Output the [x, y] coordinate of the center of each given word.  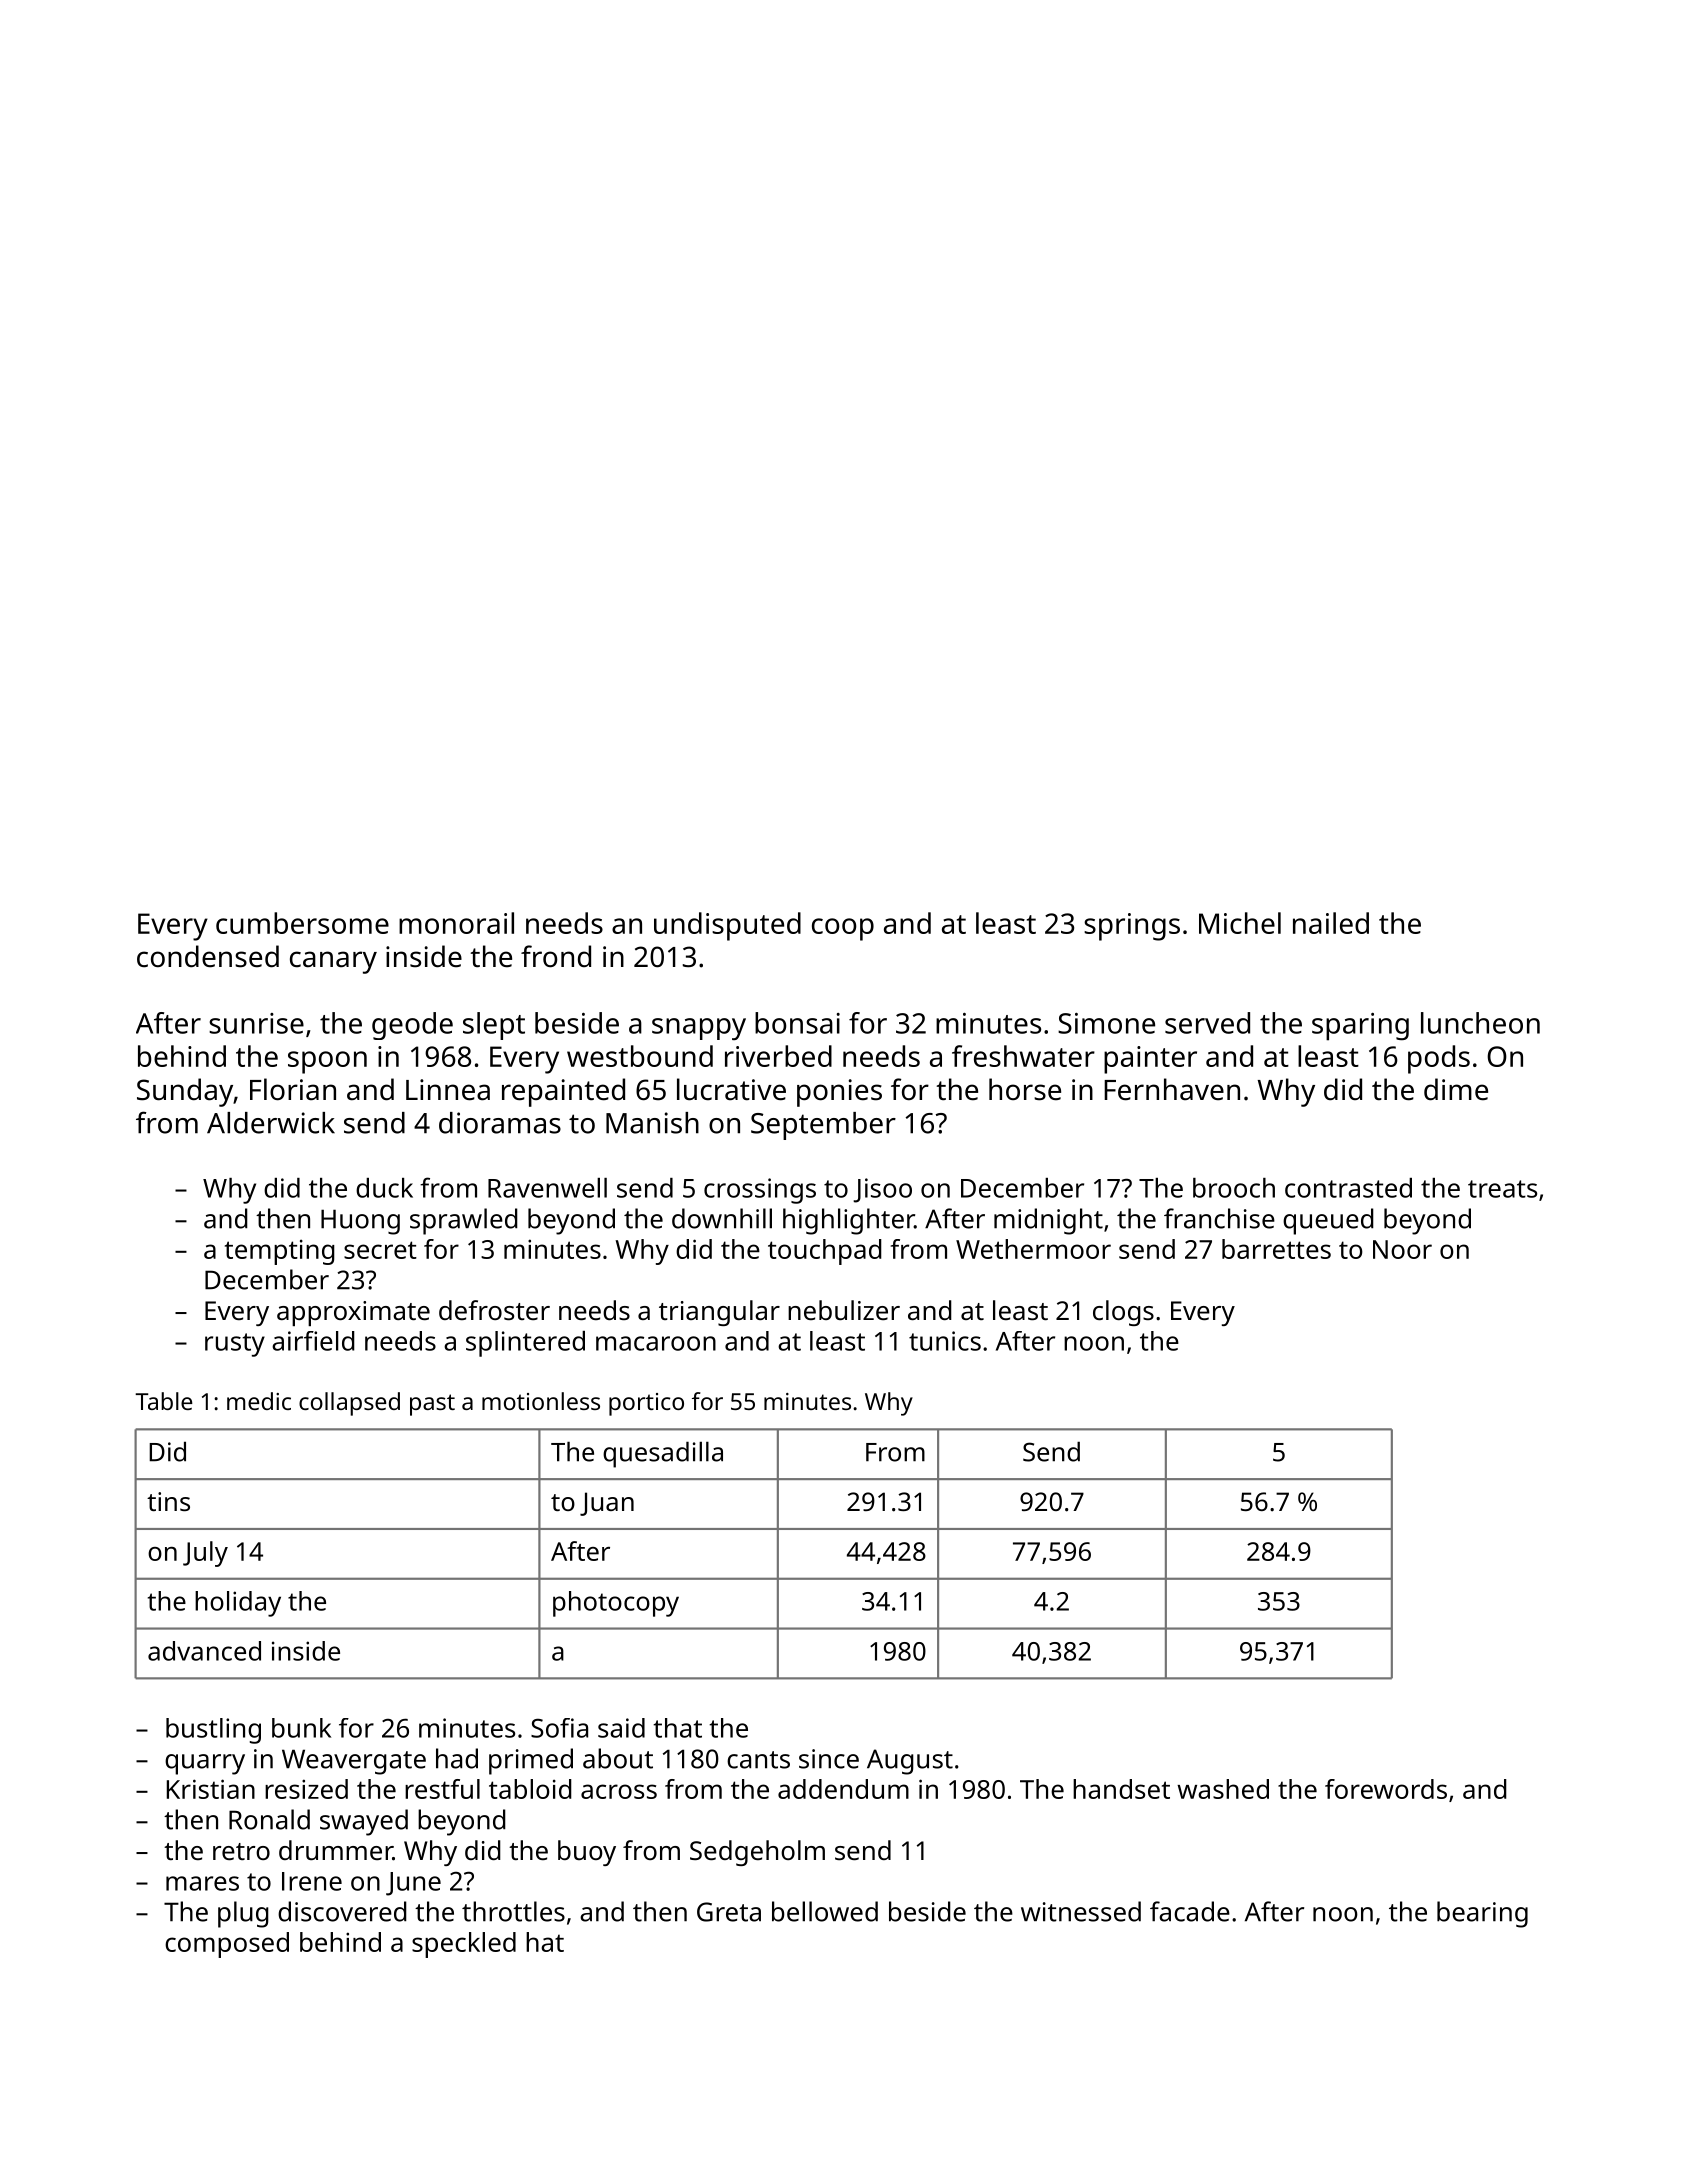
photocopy [616, 1604]
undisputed [727, 926]
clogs [1123, 1313]
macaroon [656, 1343]
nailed [1331, 923]
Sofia [559, 1728]
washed [1223, 1789]
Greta [729, 1912]
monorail [456, 923]
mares [202, 1883]
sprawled [464, 1221]
